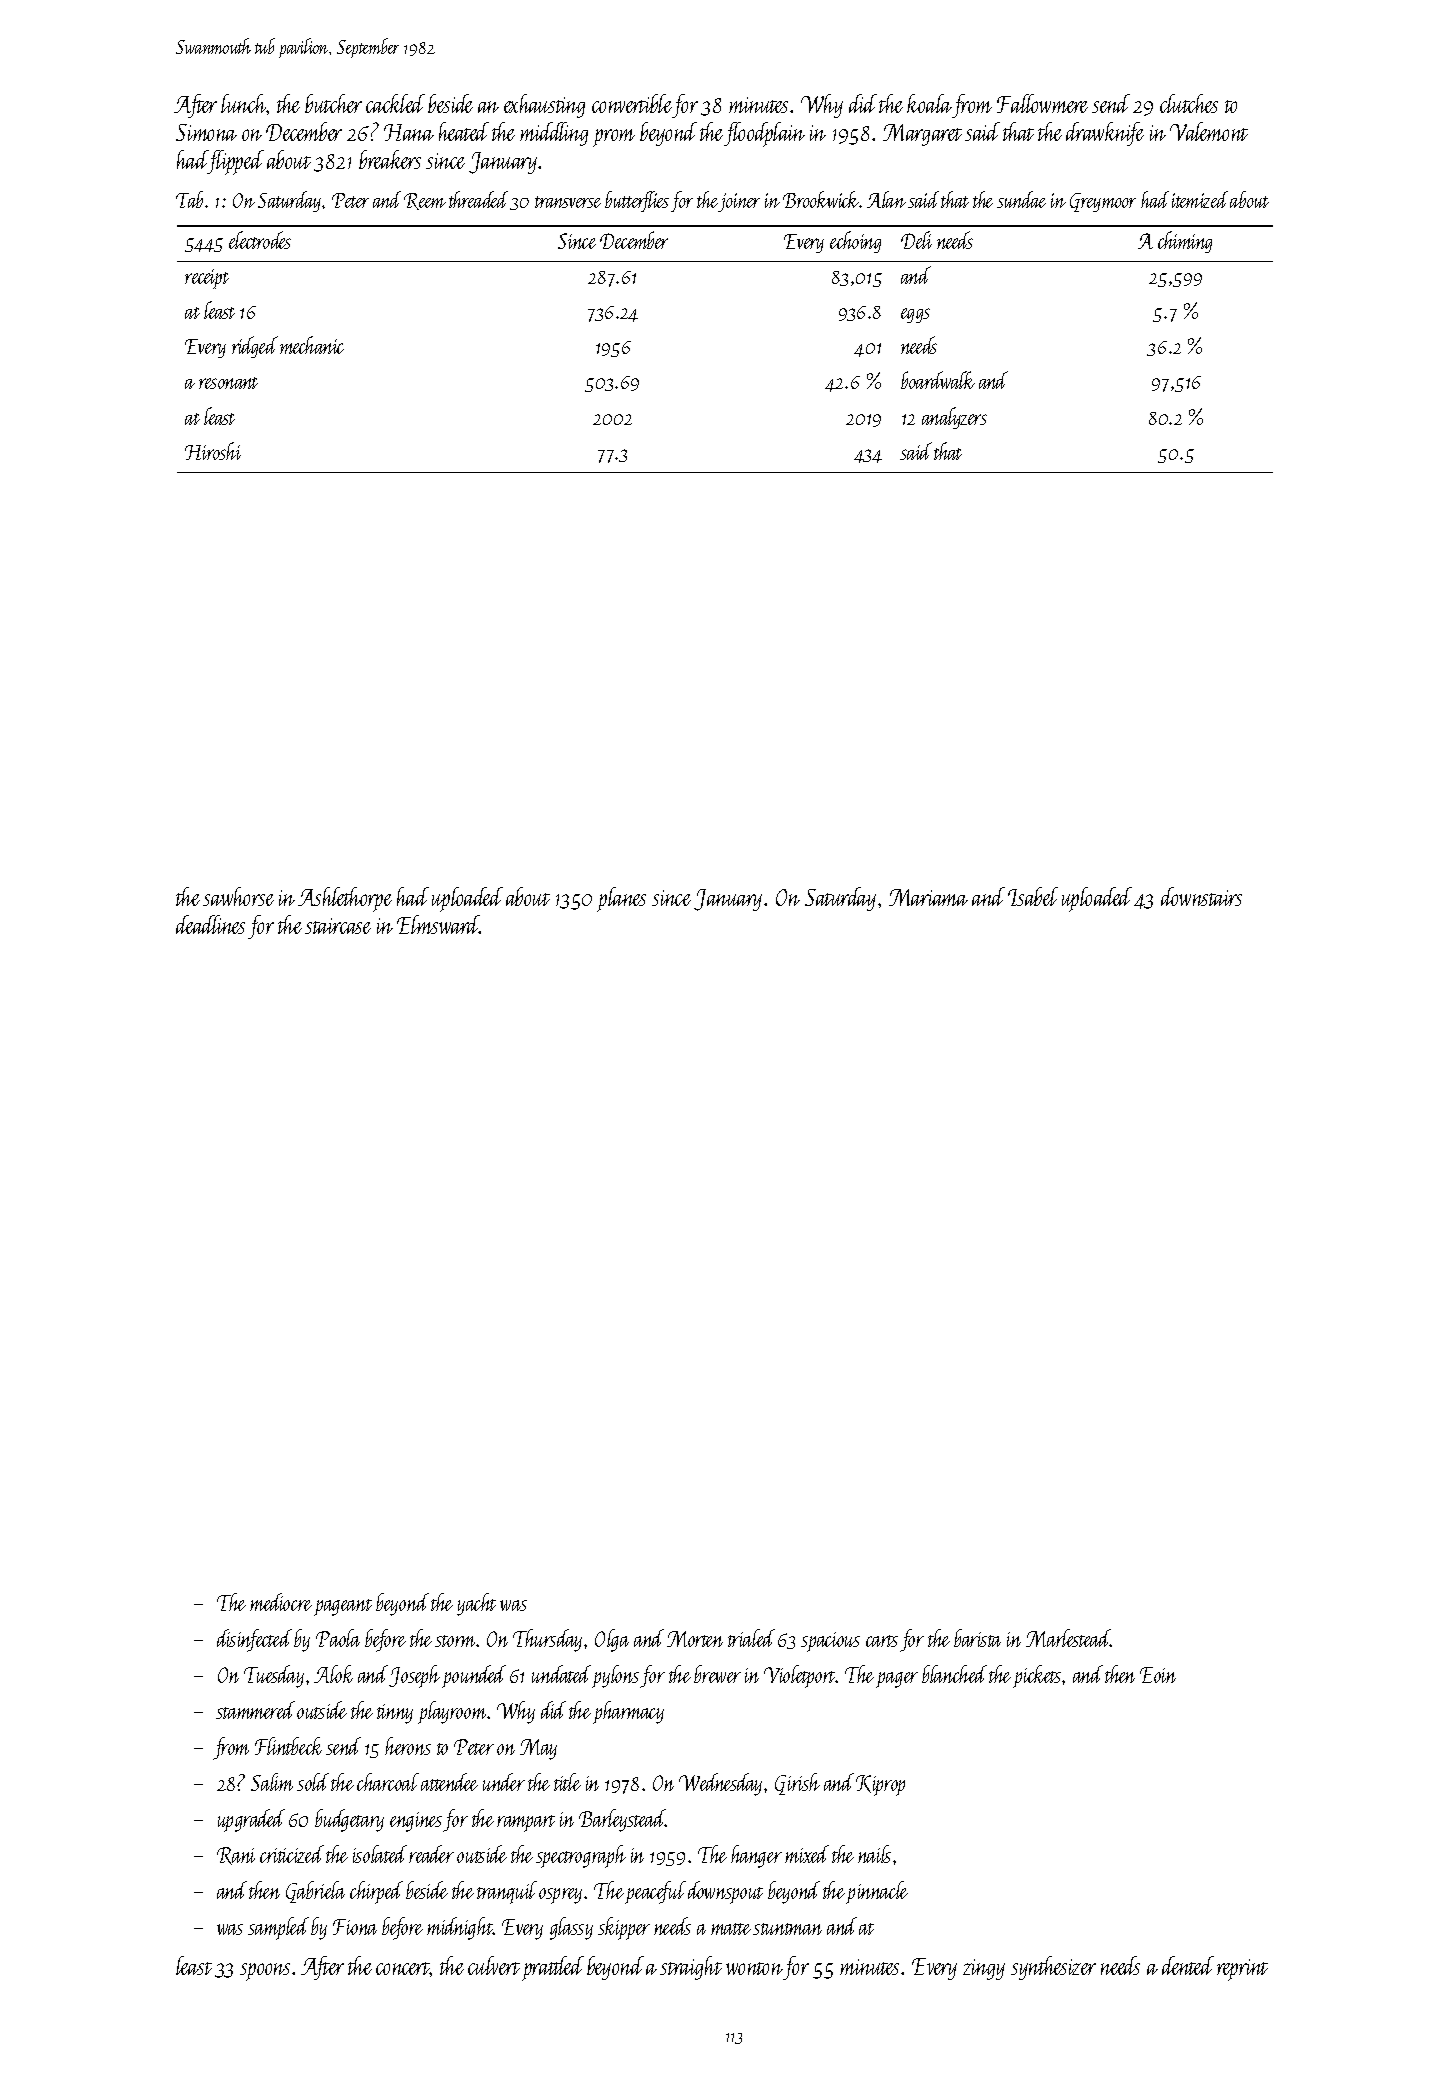 The height and width of the document is (2100, 1450). What do you see at coordinates (338, 926) in the document?
I see `staircase` at bounding box center [338, 926].
